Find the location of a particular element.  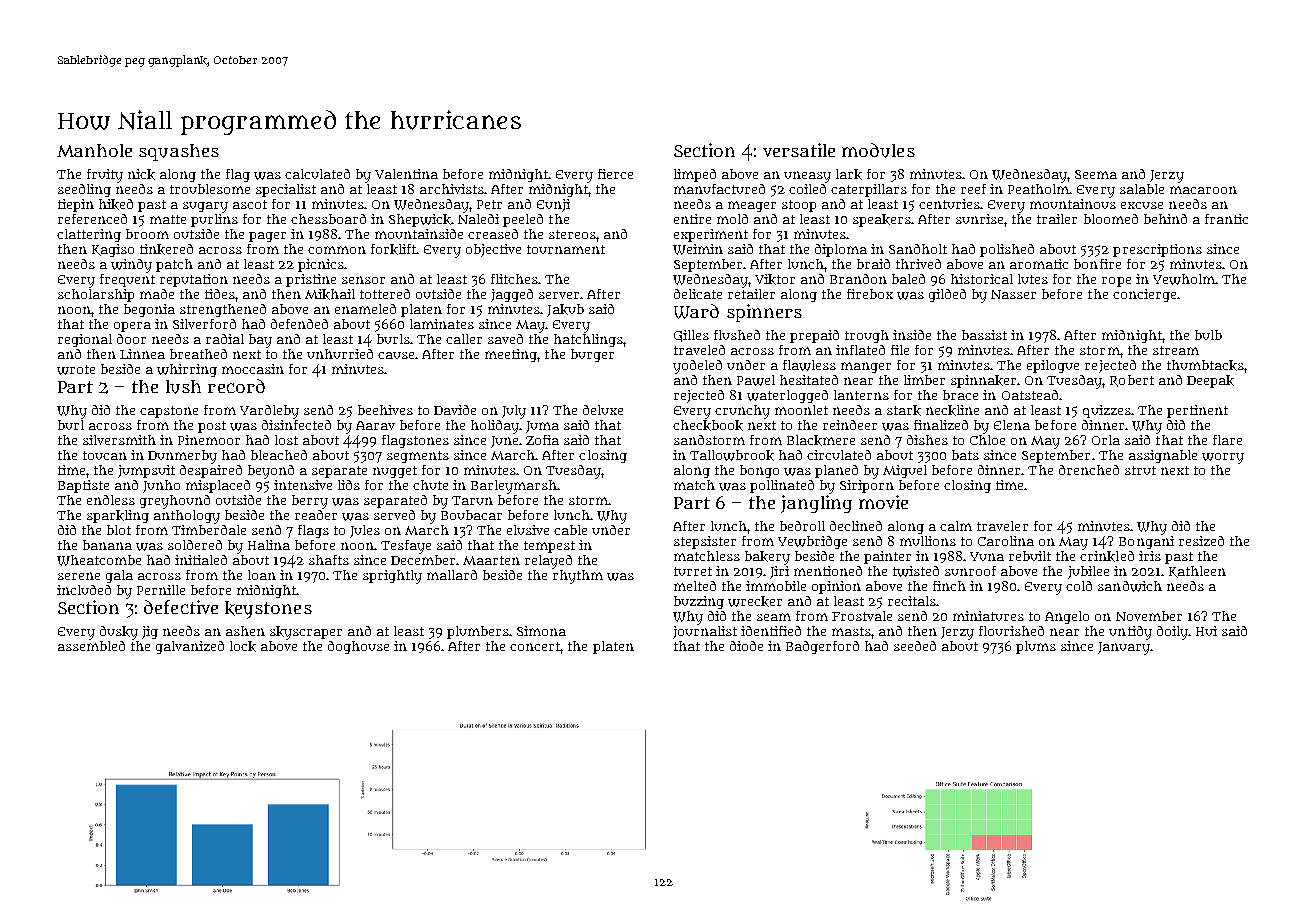

Yewholm is located at coordinates (1184, 279).
